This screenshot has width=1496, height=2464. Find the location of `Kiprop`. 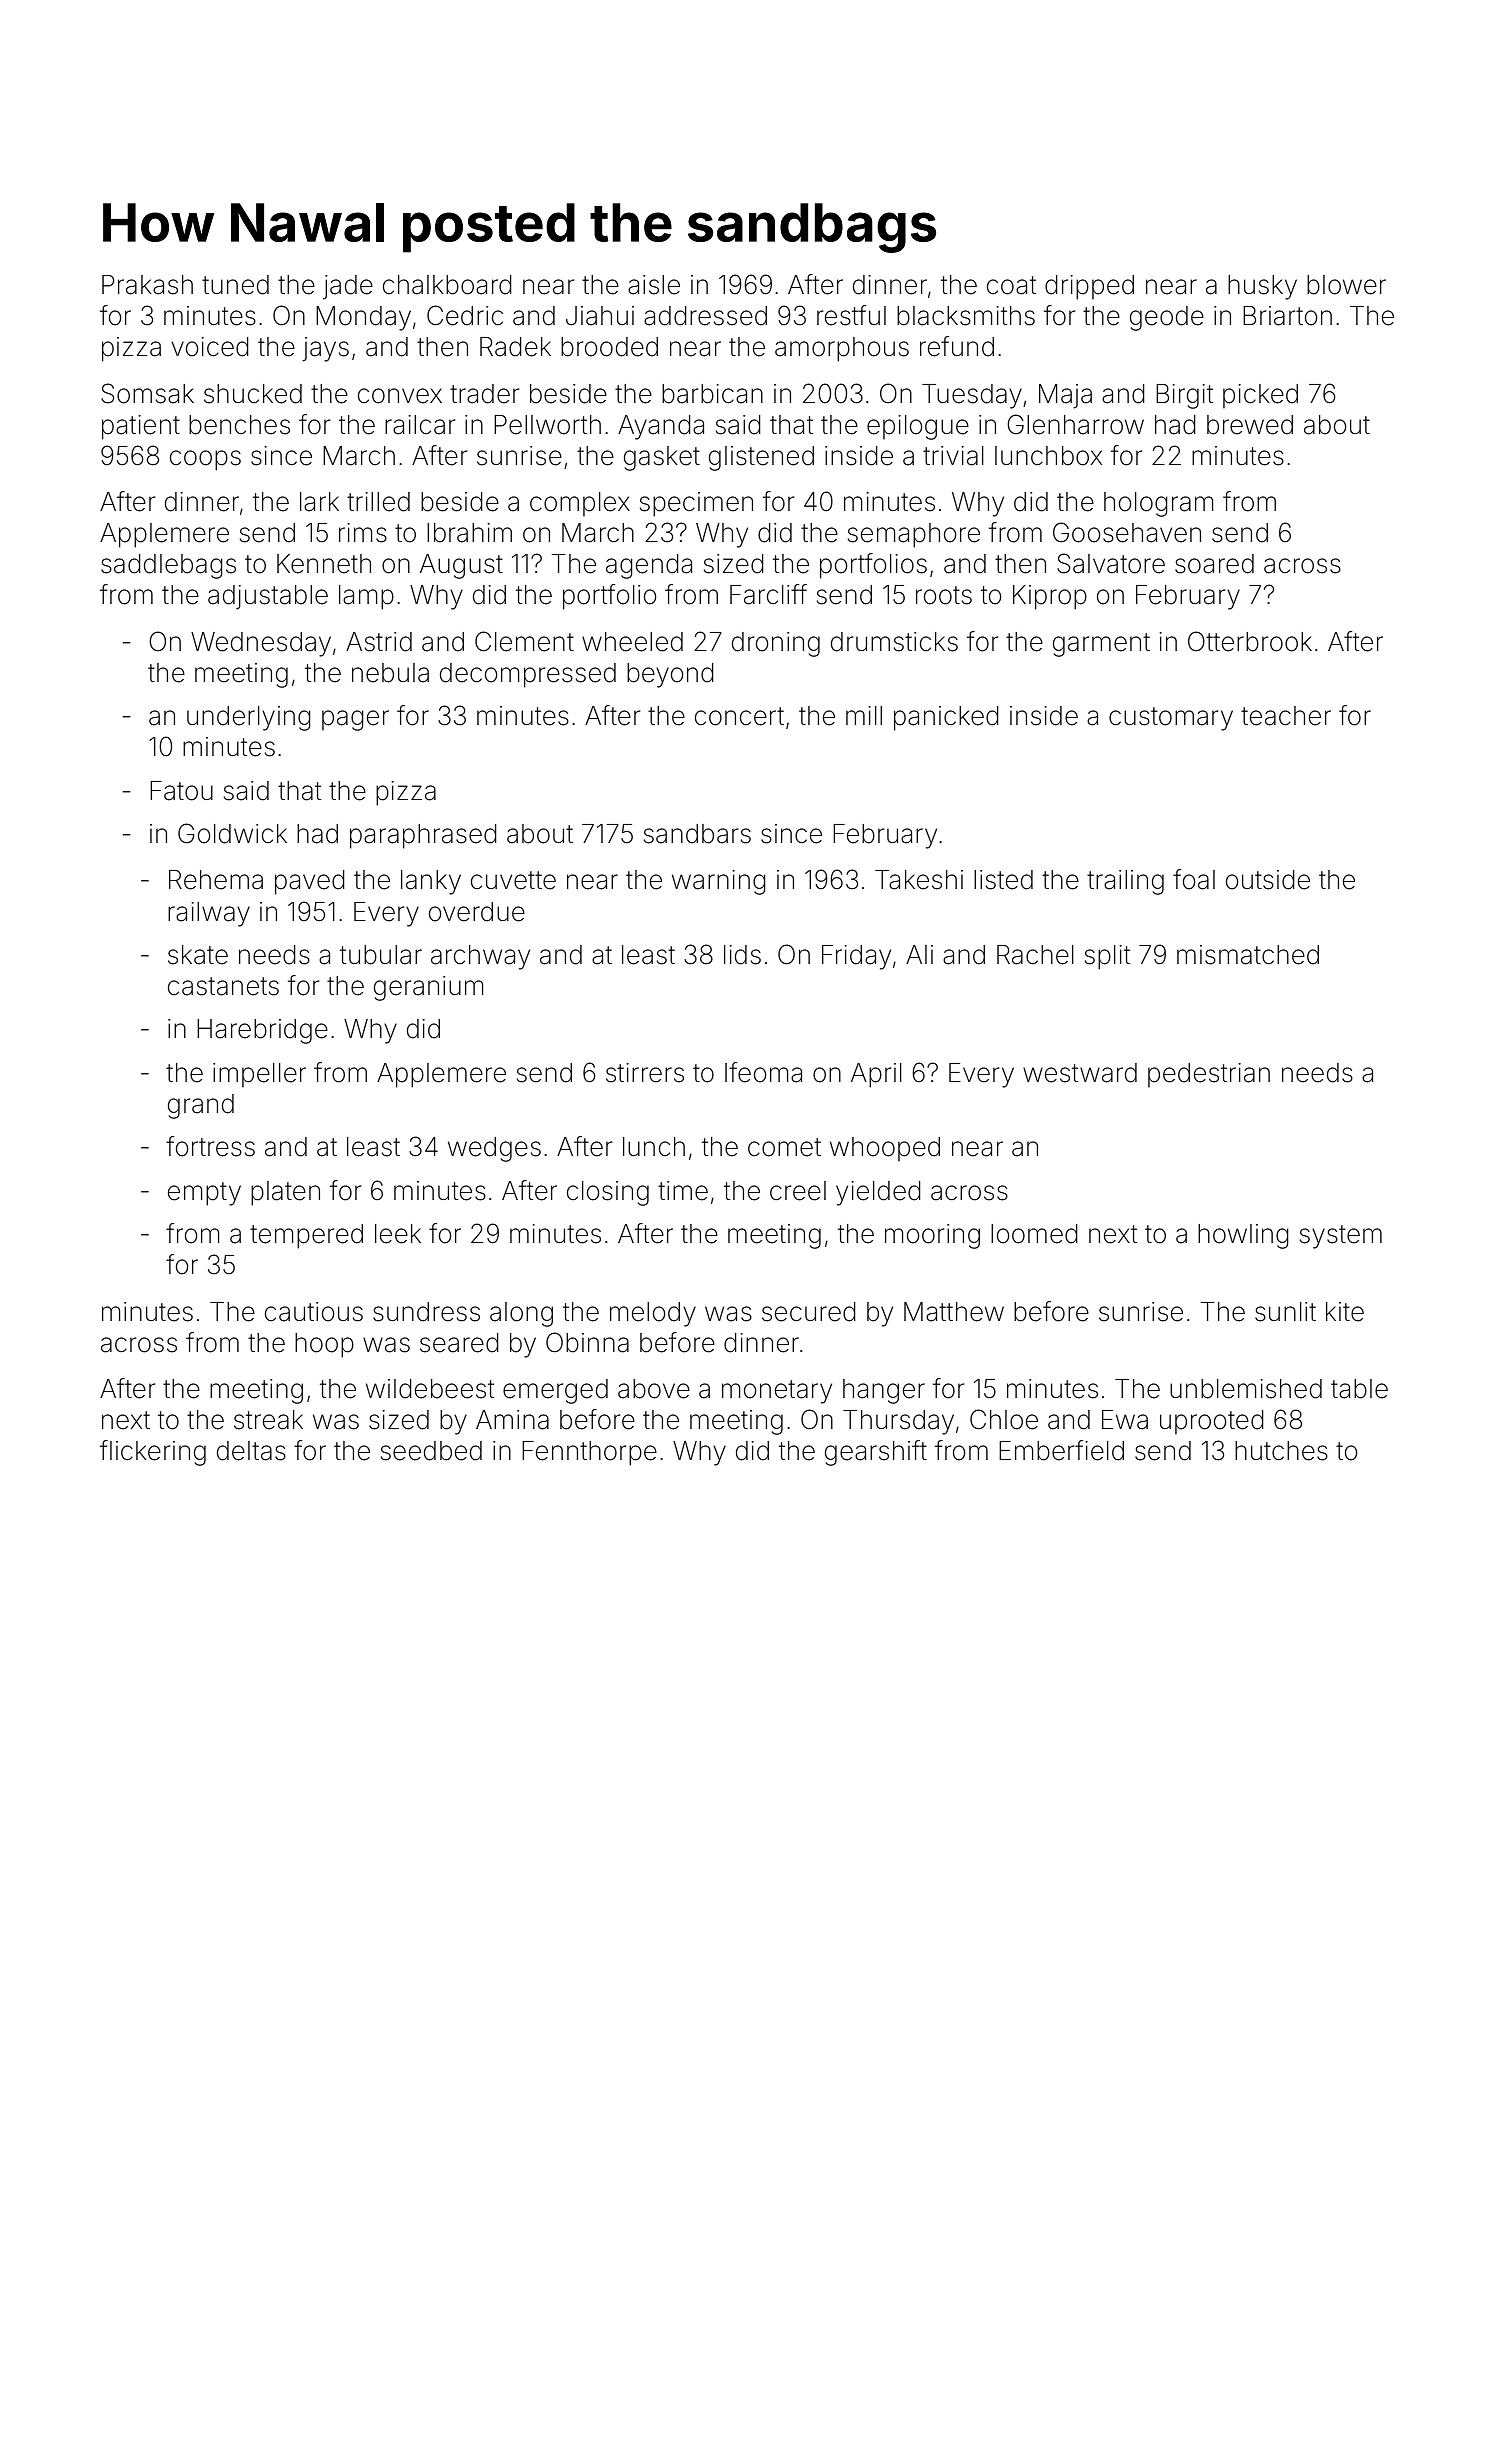

Kiprop is located at coordinates (1050, 597).
